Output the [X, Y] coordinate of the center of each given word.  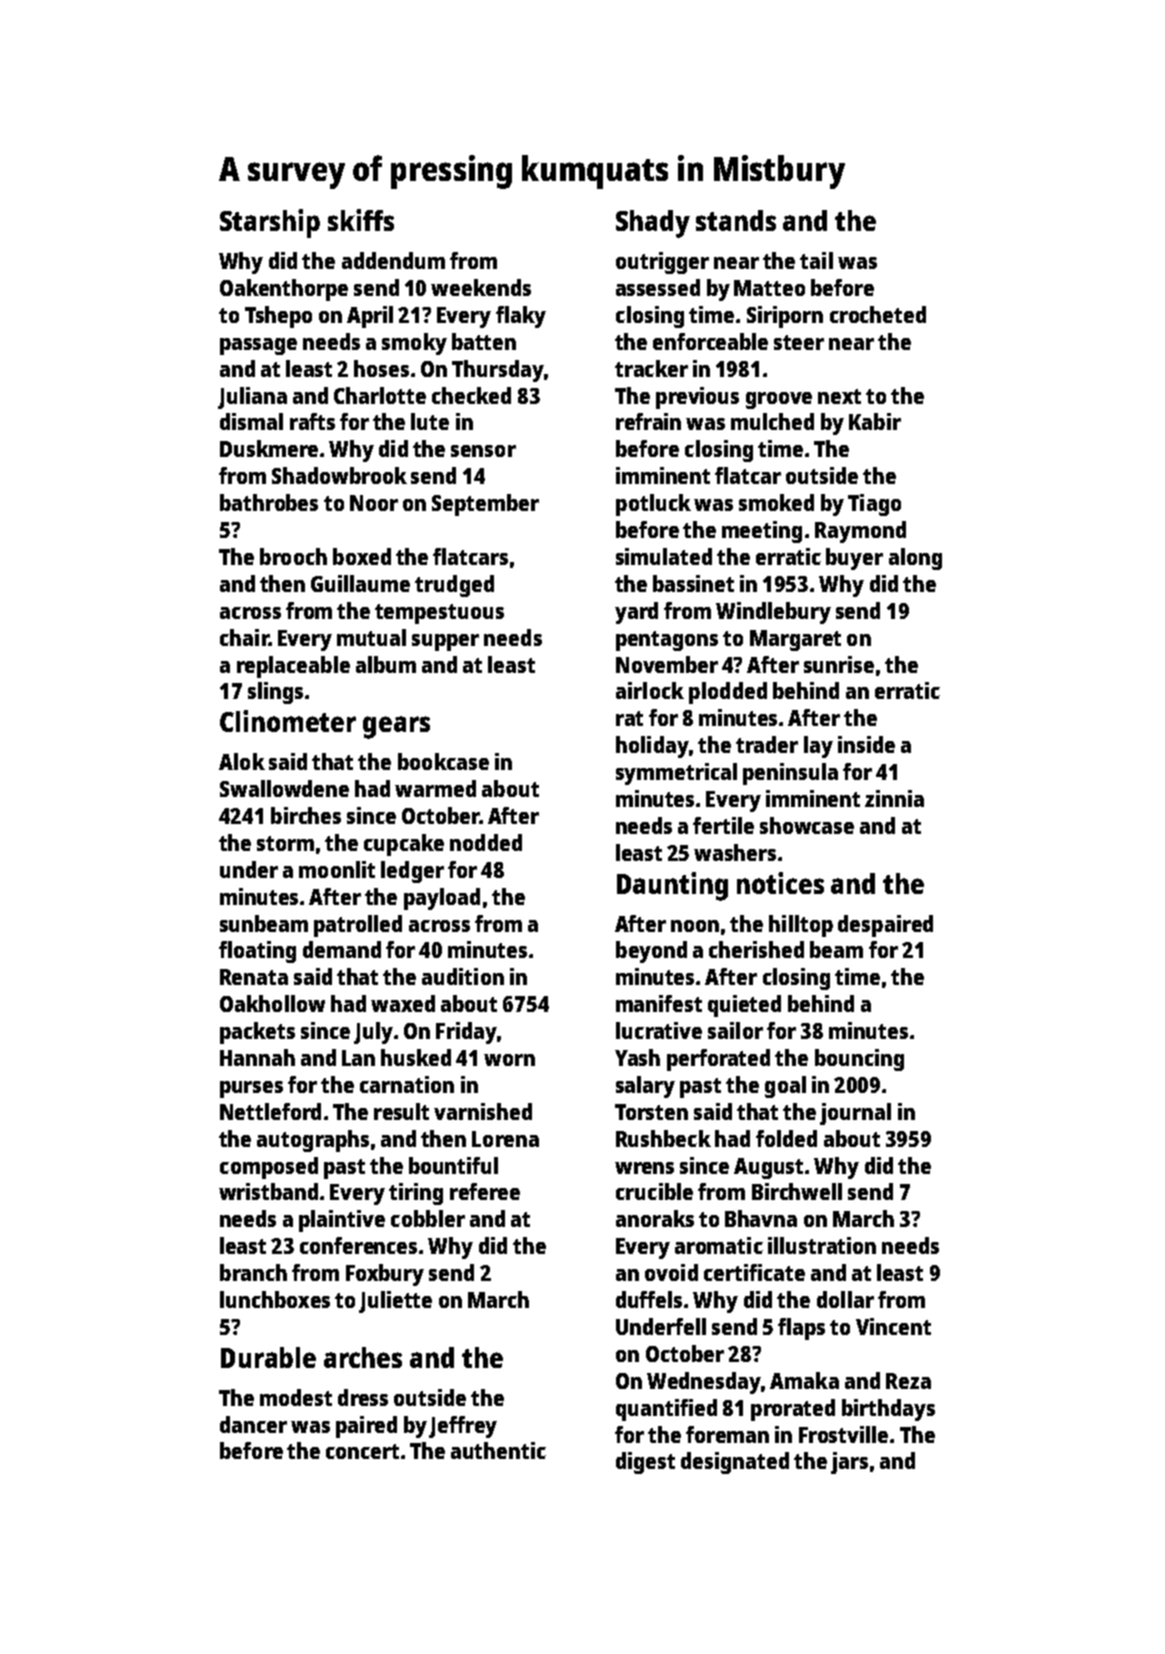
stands [736, 220]
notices [780, 883]
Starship [270, 223]
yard [636, 613]
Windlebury [773, 613]
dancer [253, 1424]
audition [463, 976]
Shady [653, 224]
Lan [358, 1058]
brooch [293, 556]
